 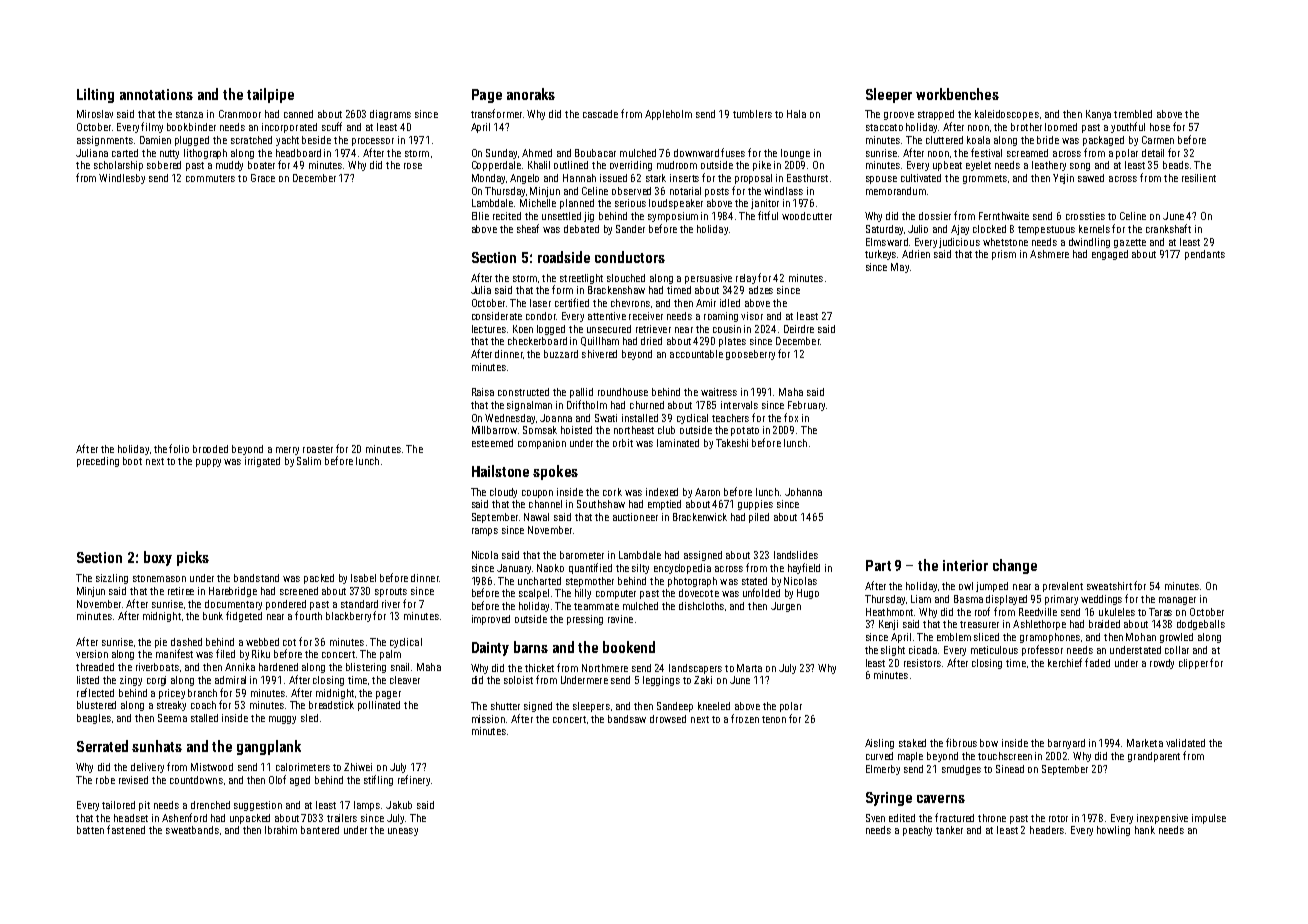 What do you see at coordinates (399, 805) in the screenshot?
I see `Jakub` at bounding box center [399, 805].
